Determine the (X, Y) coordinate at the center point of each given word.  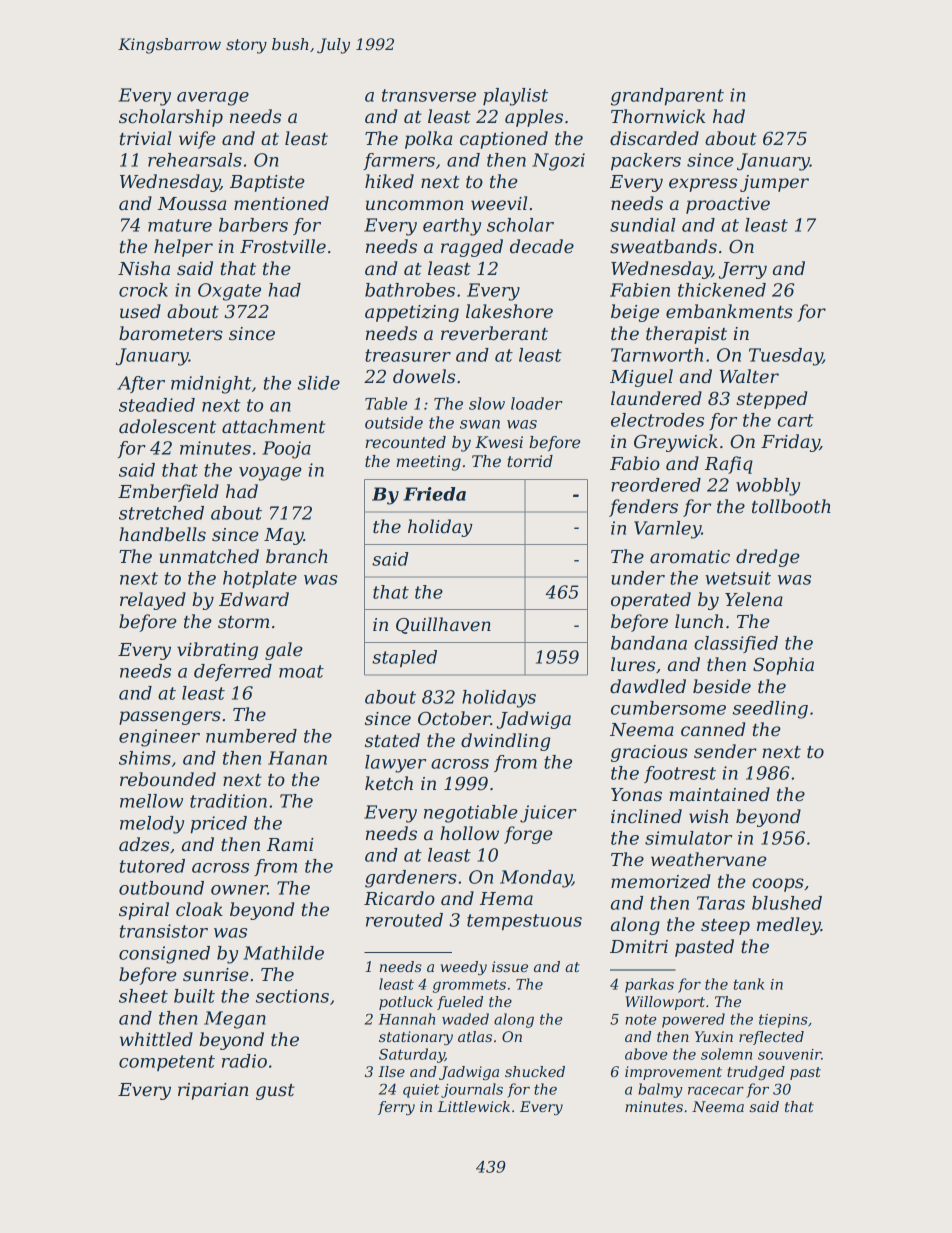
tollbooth (791, 506)
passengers (170, 718)
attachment (273, 426)
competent (167, 1063)
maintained (719, 794)
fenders (643, 508)
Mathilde (283, 953)
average (213, 99)
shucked (535, 1071)
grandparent (667, 97)
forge (528, 835)
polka (428, 140)
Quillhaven (443, 625)
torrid (530, 461)
